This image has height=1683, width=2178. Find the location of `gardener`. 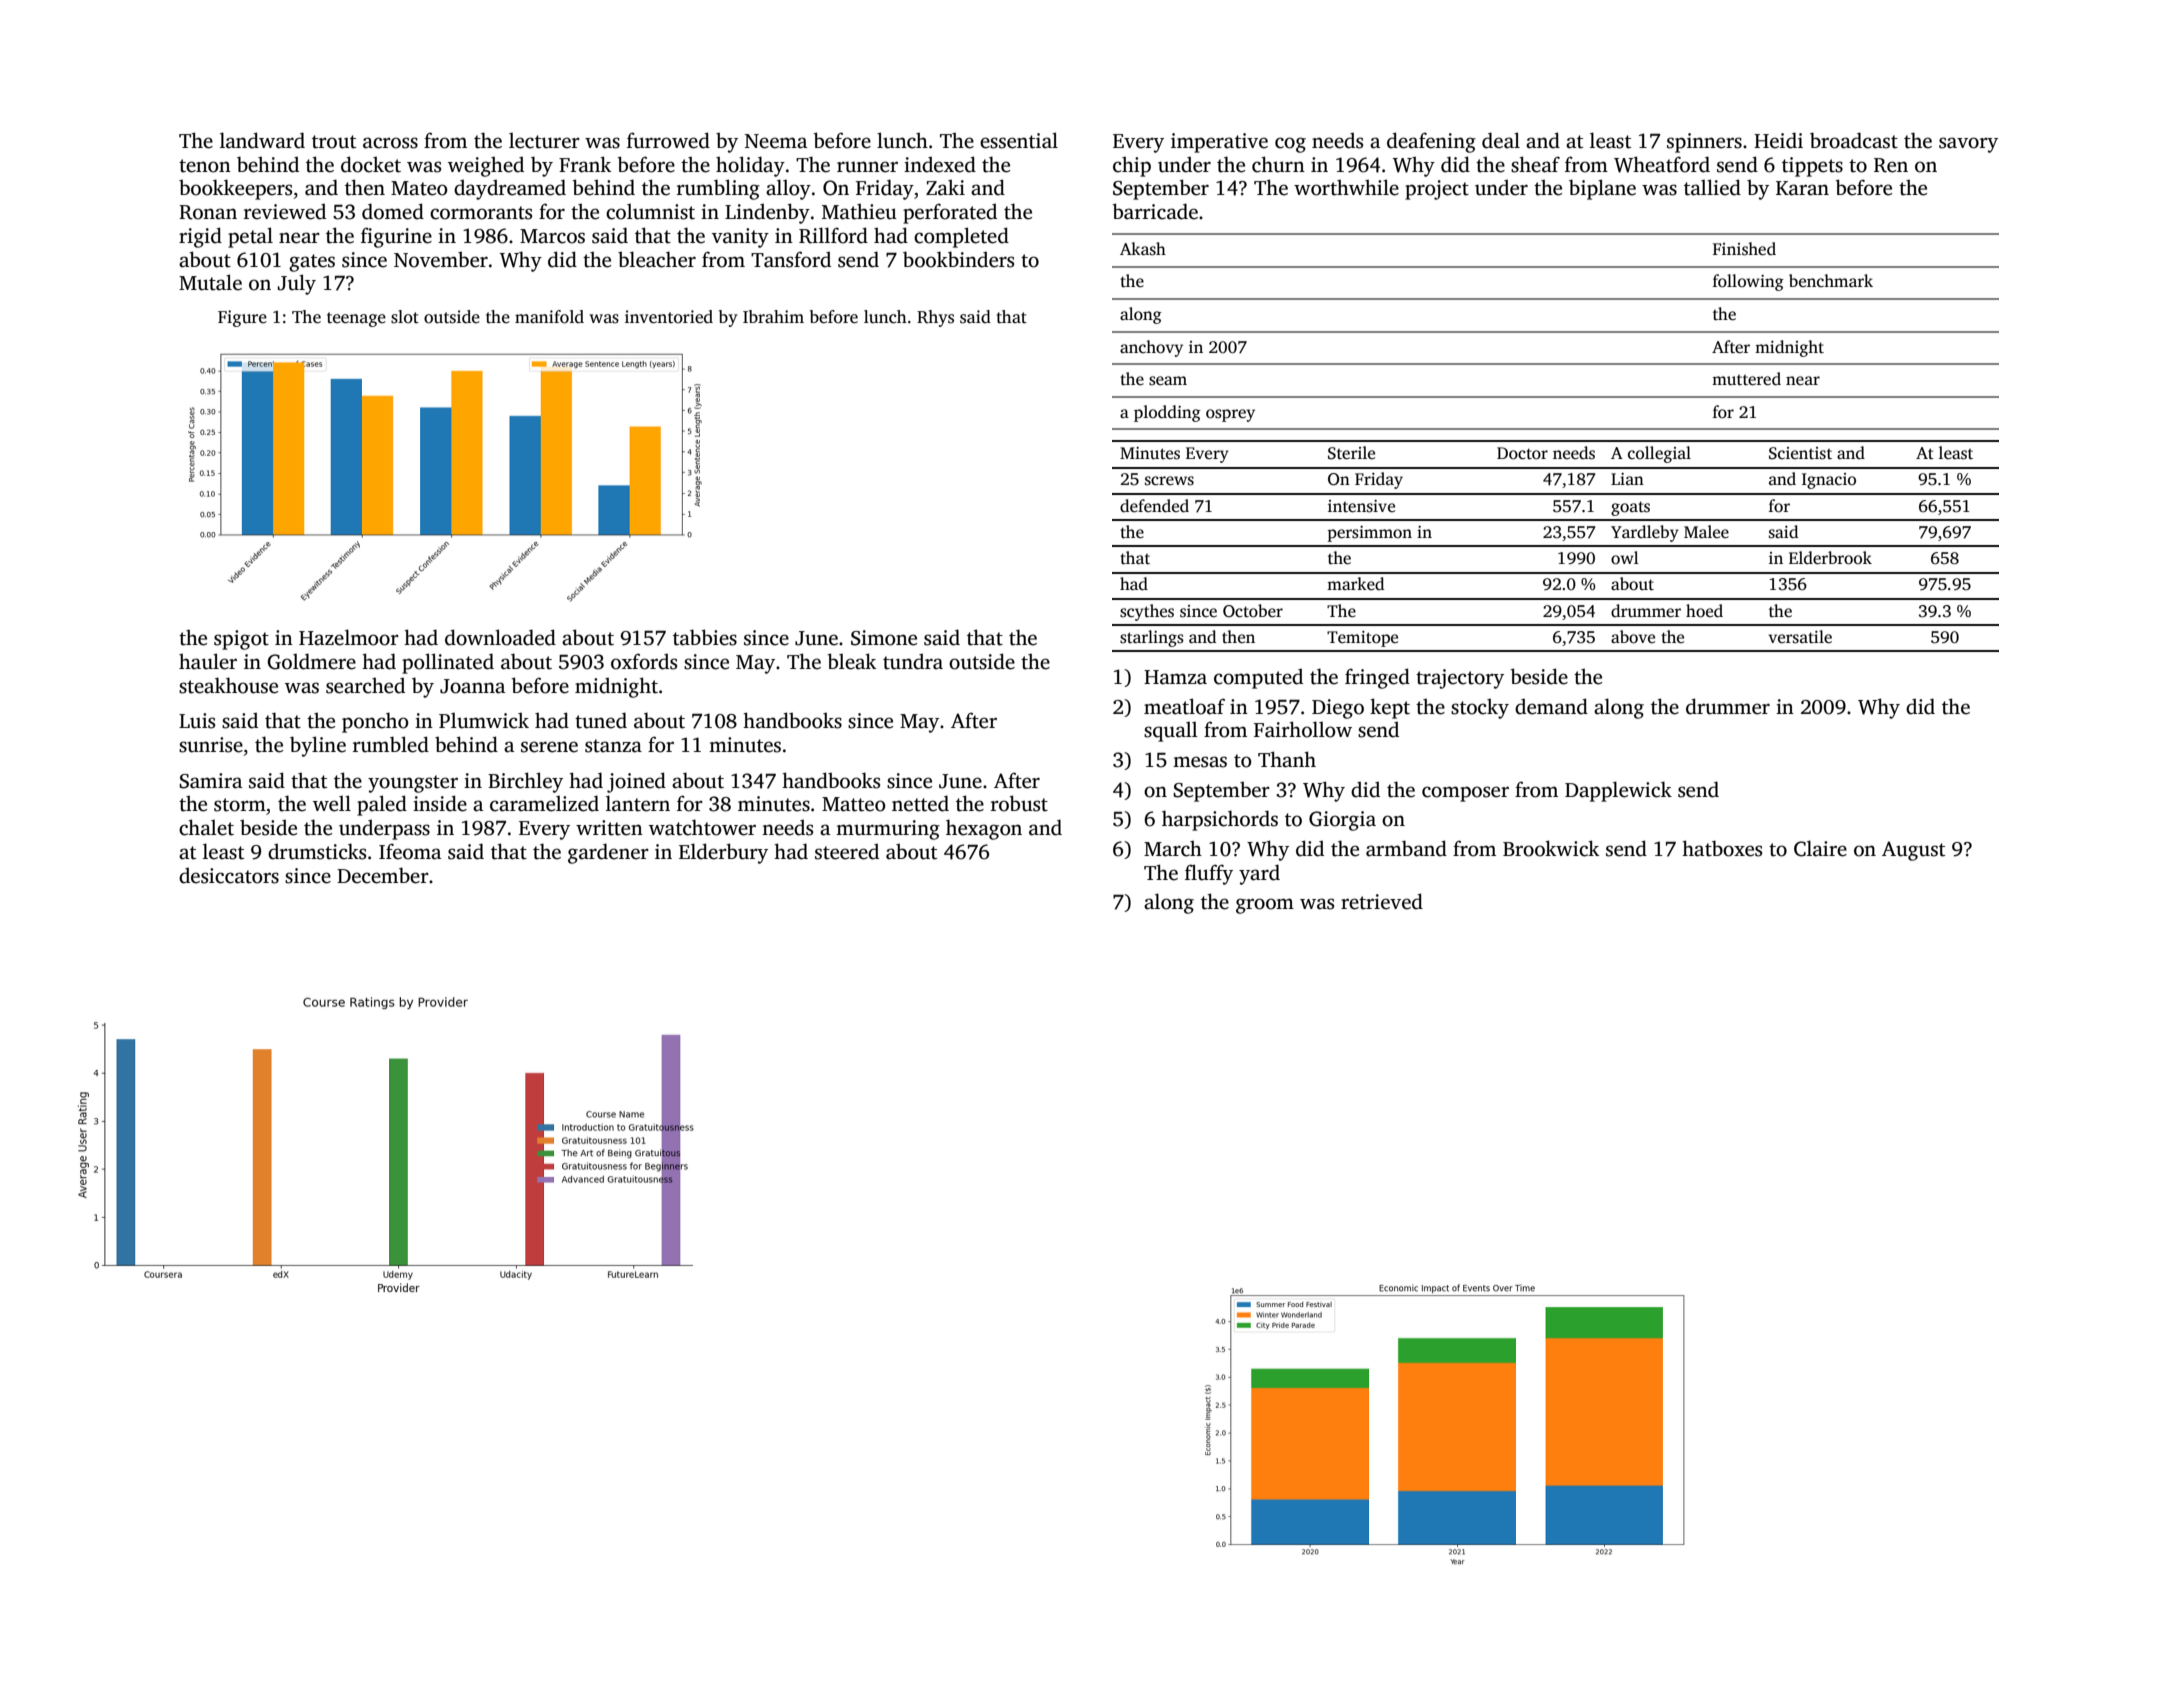

gardener is located at coordinates (608, 853).
